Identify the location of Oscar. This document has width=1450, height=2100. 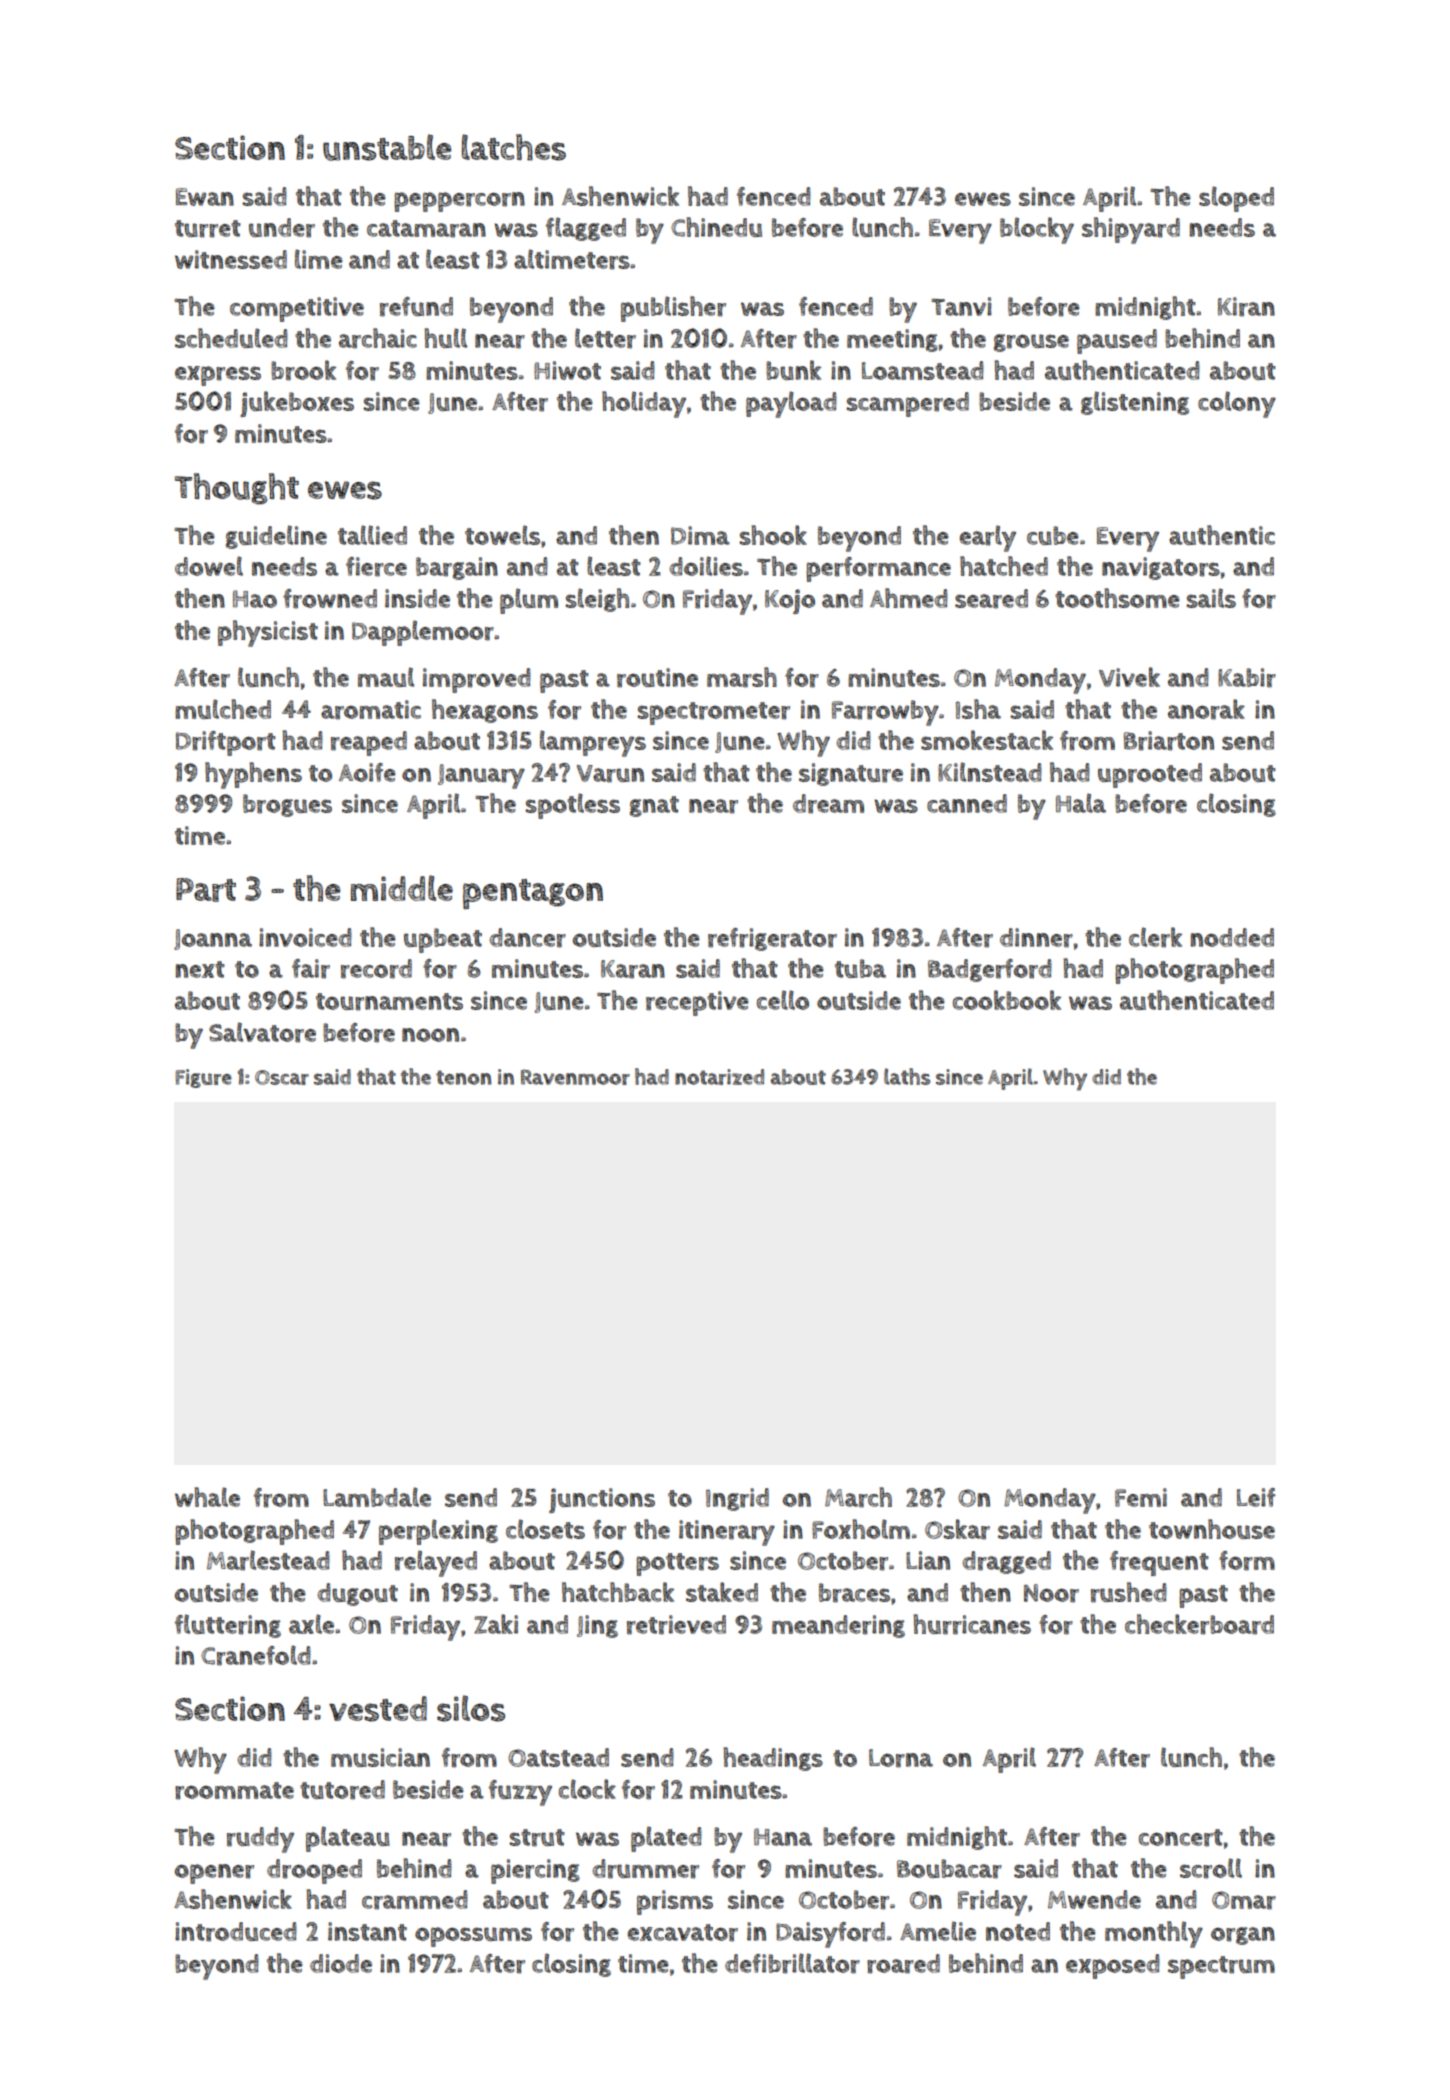
(282, 1077).
